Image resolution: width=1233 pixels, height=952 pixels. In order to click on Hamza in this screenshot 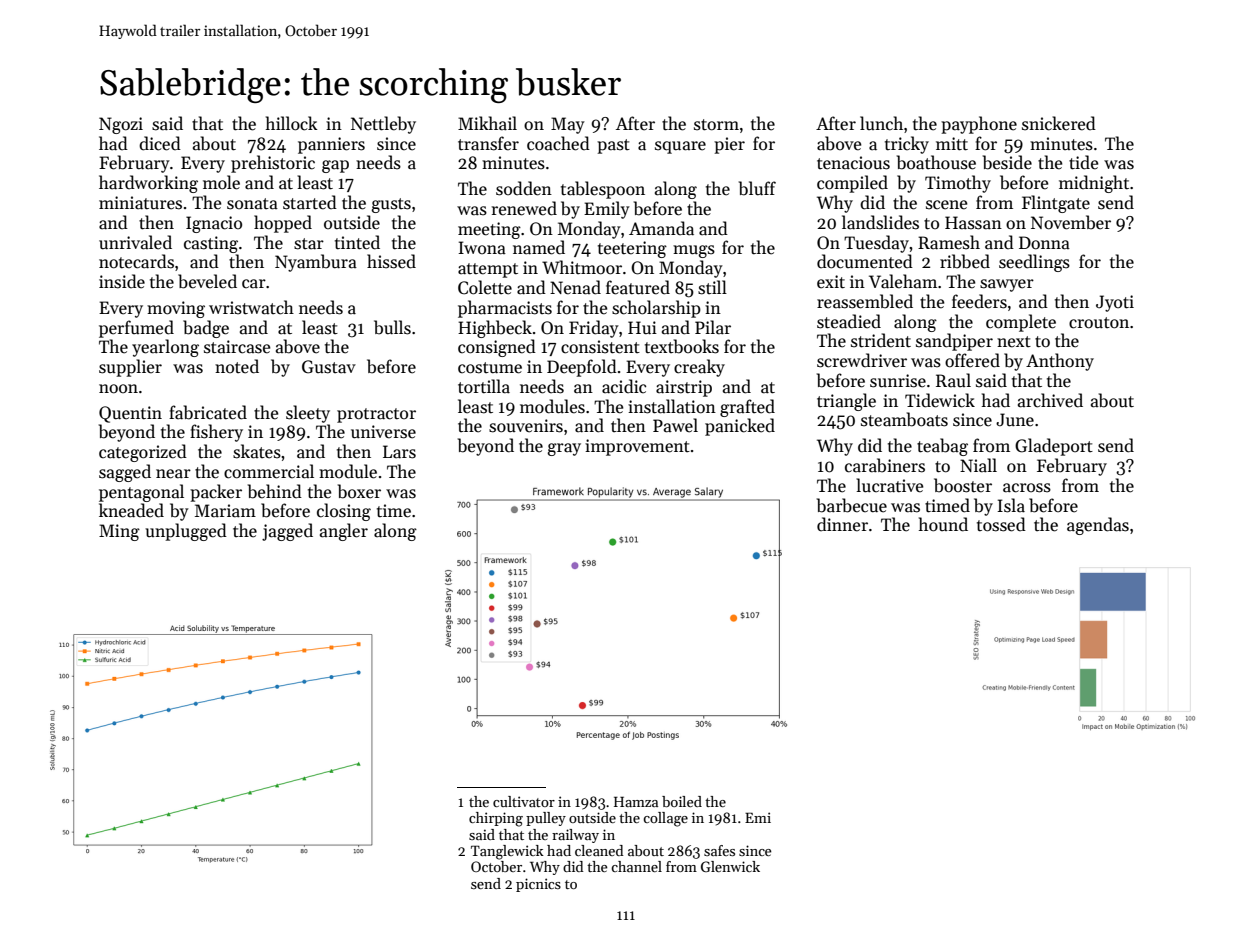, I will do `click(636, 801)`.
